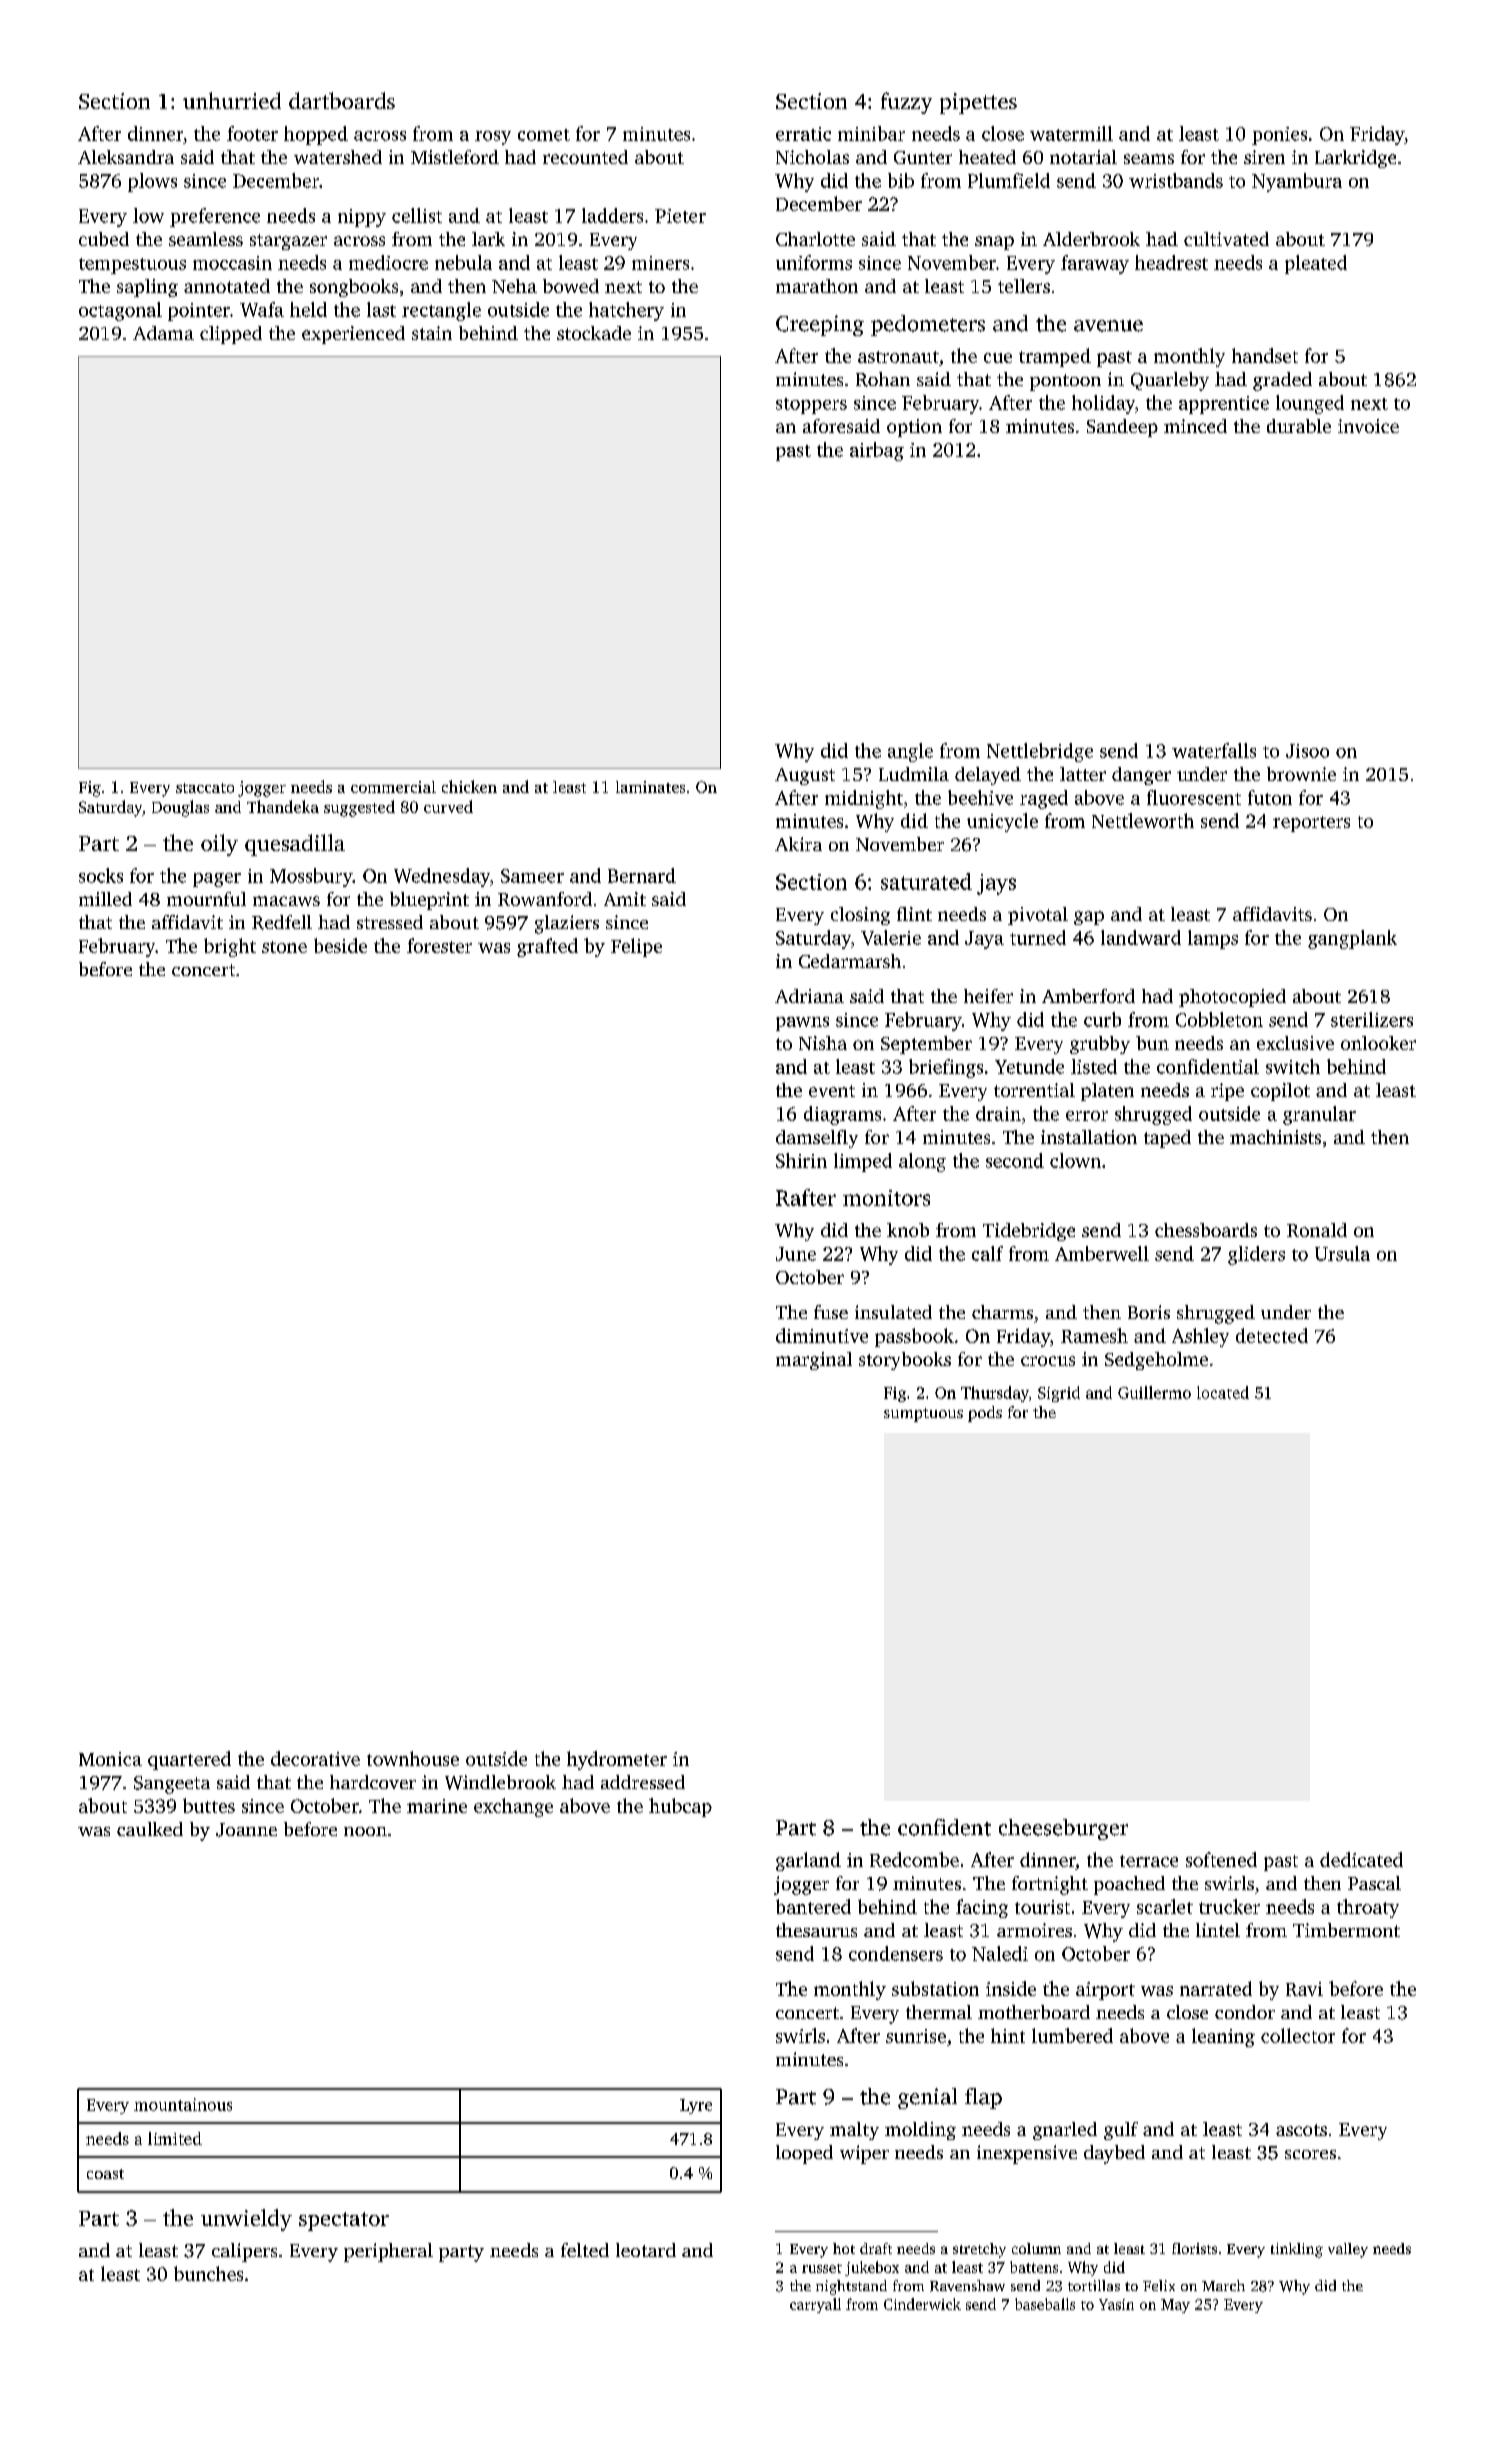  What do you see at coordinates (796, 1254) in the screenshot?
I see `June` at bounding box center [796, 1254].
